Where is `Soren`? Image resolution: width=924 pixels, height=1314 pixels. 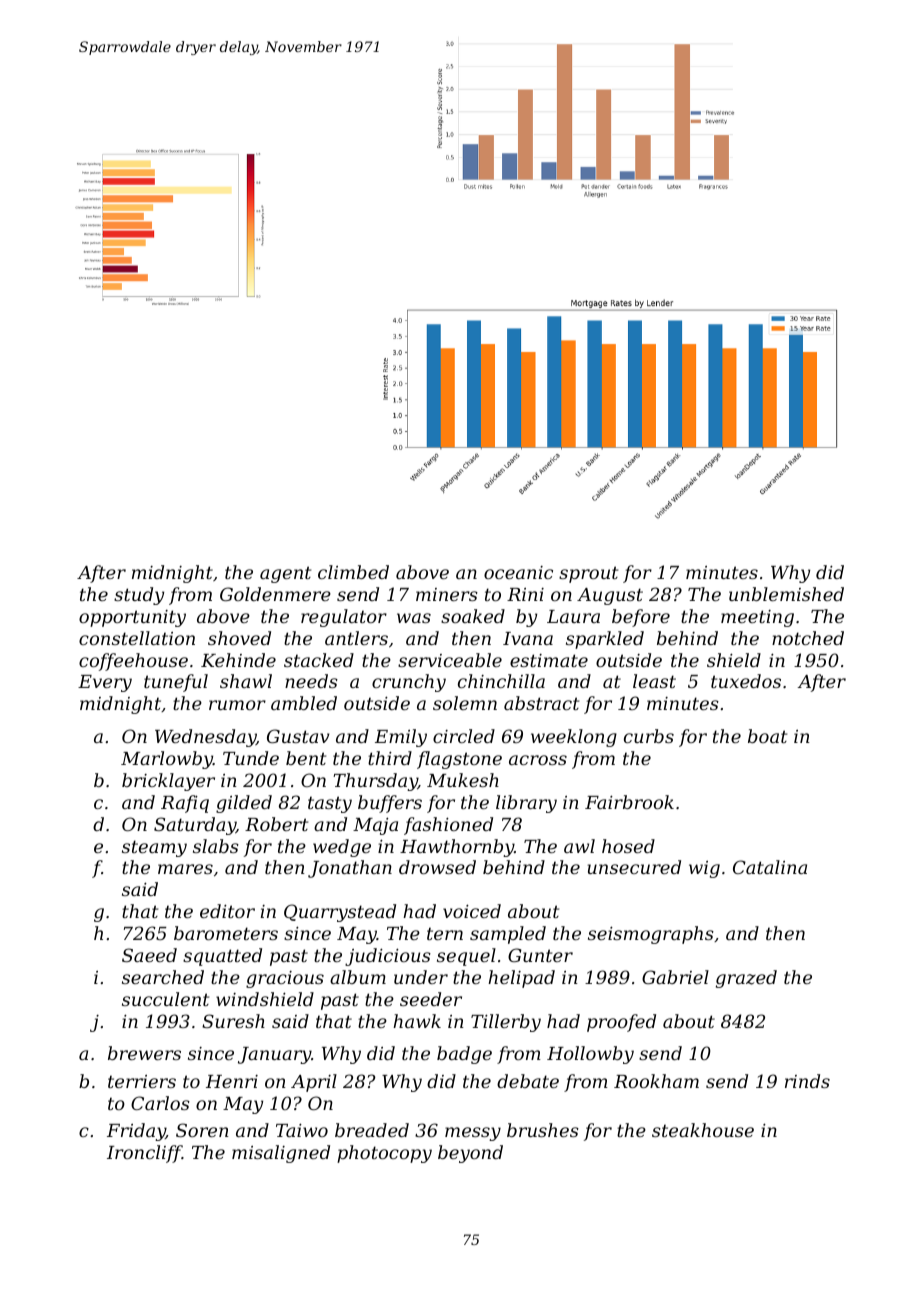
Soren is located at coordinates (202, 1130).
